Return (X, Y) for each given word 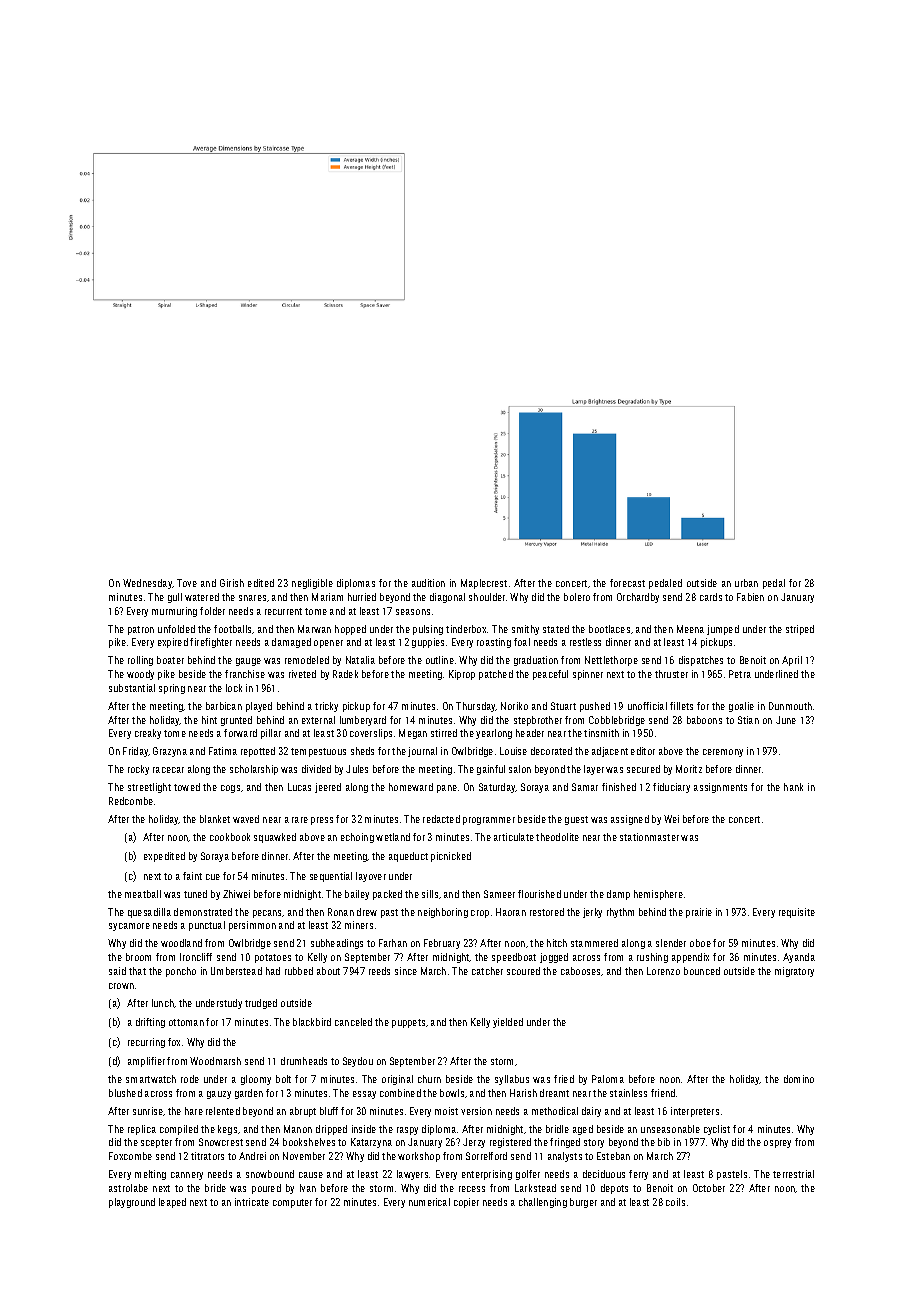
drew (367, 912)
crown (121, 986)
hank (793, 787)
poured (266, 1189)
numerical (429, 1202)
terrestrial (793, 1174)
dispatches (701, 661)
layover (371, 877)
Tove (187, 583)
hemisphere (658, 895)
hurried (362, 597)
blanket (215, 819)
